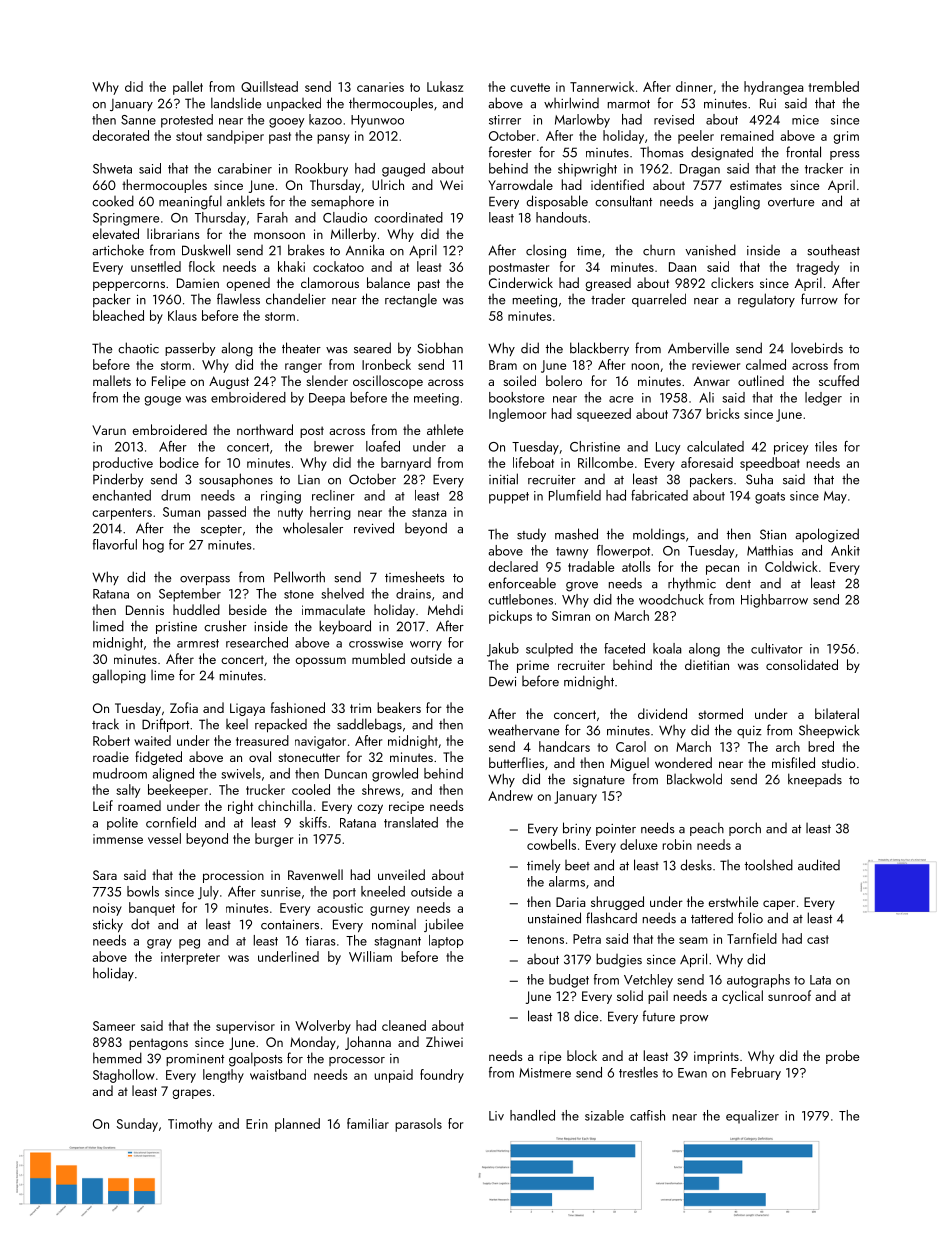 The height and width of the page is (1233, 952). What do you see at coordinates (121, 495) in the page?
I see `enchanted` at bounding box center [121, 495].
